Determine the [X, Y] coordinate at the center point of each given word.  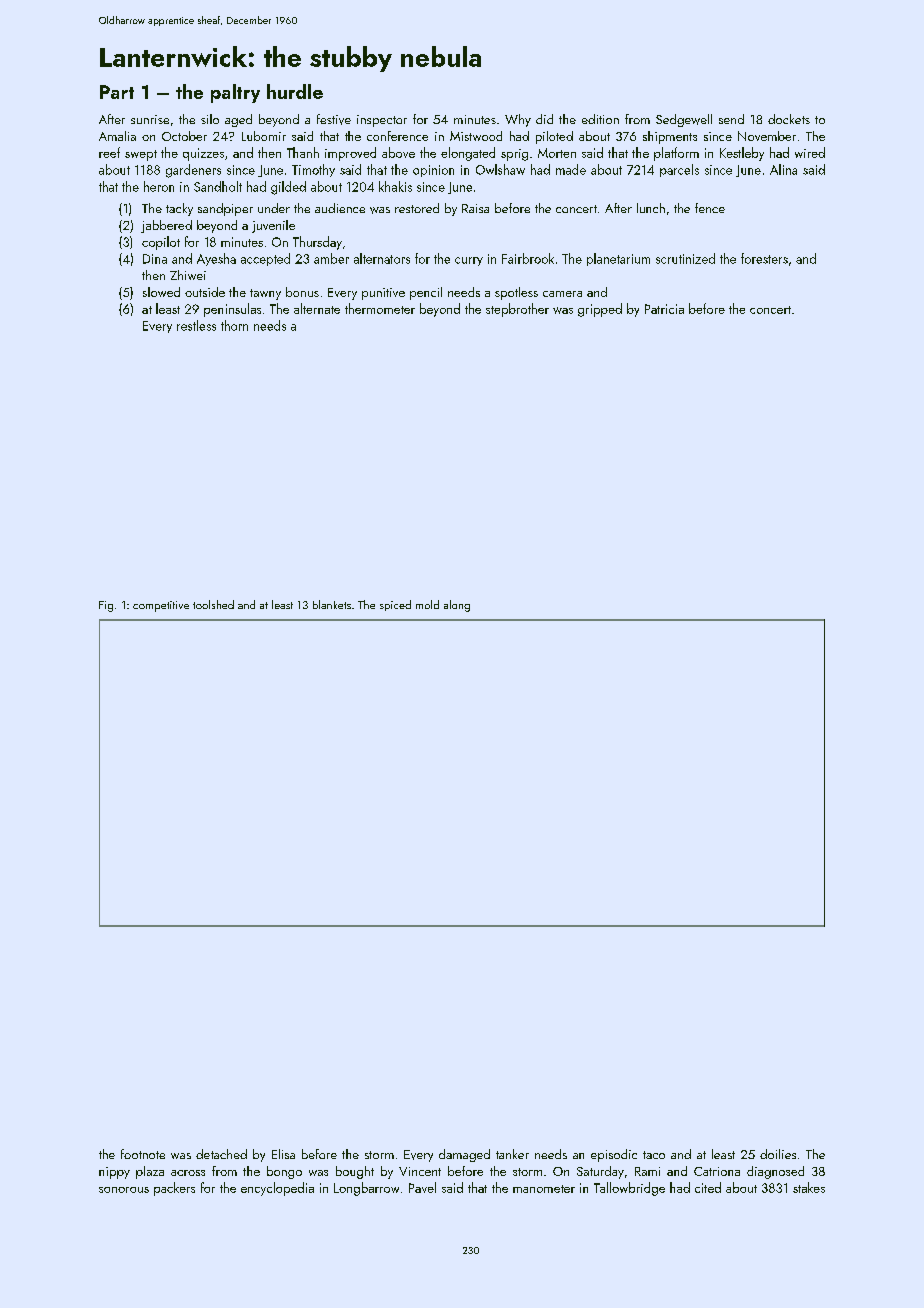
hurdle [295, 91]
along [457, 606]
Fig [106, 606]
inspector [382, 121]
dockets [789, 119]
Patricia [664, 309]
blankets [332, 604]
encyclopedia [277, 1189]
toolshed [213, 604]
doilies [778, 1154]
